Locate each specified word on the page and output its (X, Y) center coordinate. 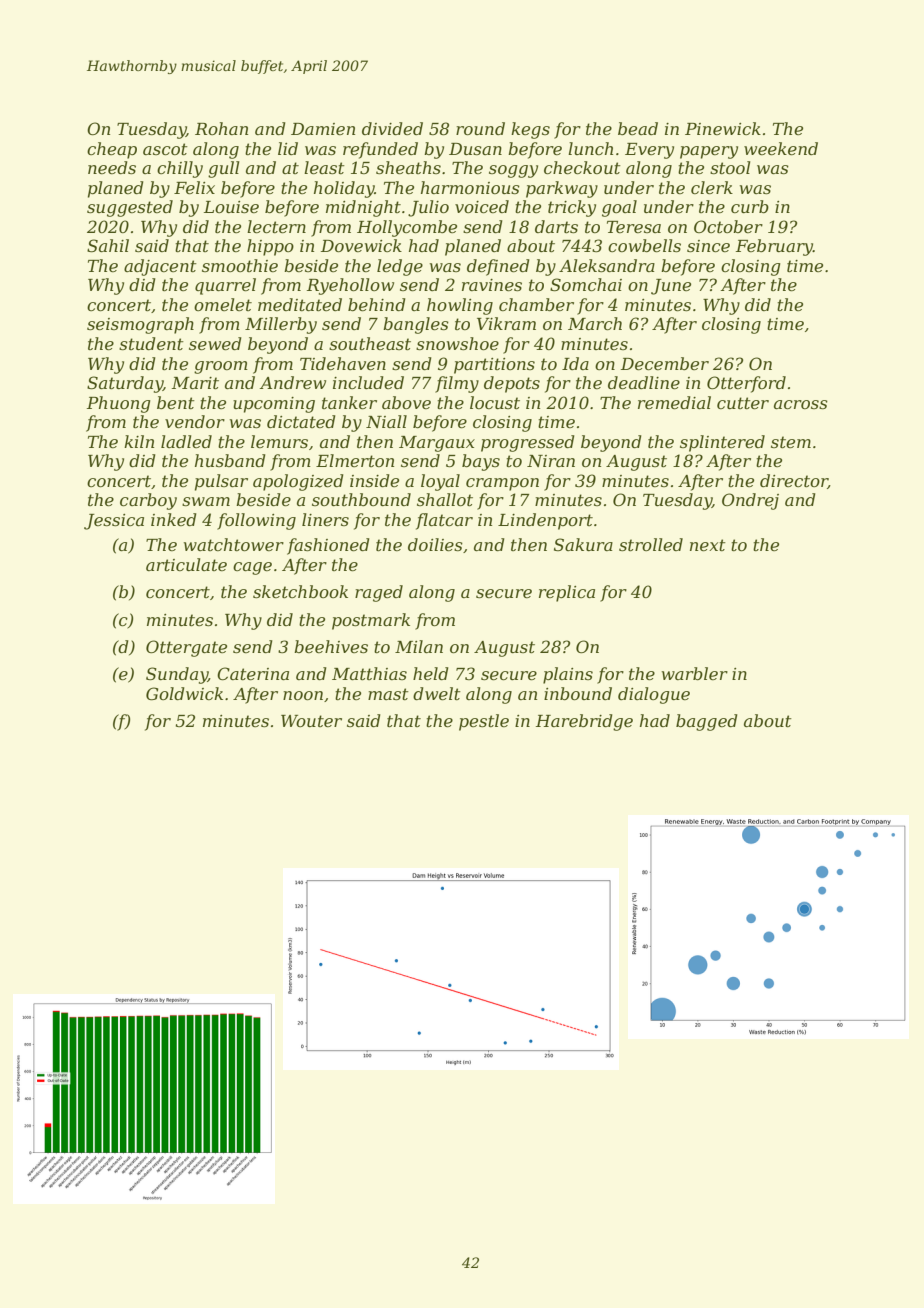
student (151, 343)
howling (460, 306)
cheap (112, 150)
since (708, 246)
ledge (400, 267)
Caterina (253, 673)
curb (750, 206)
